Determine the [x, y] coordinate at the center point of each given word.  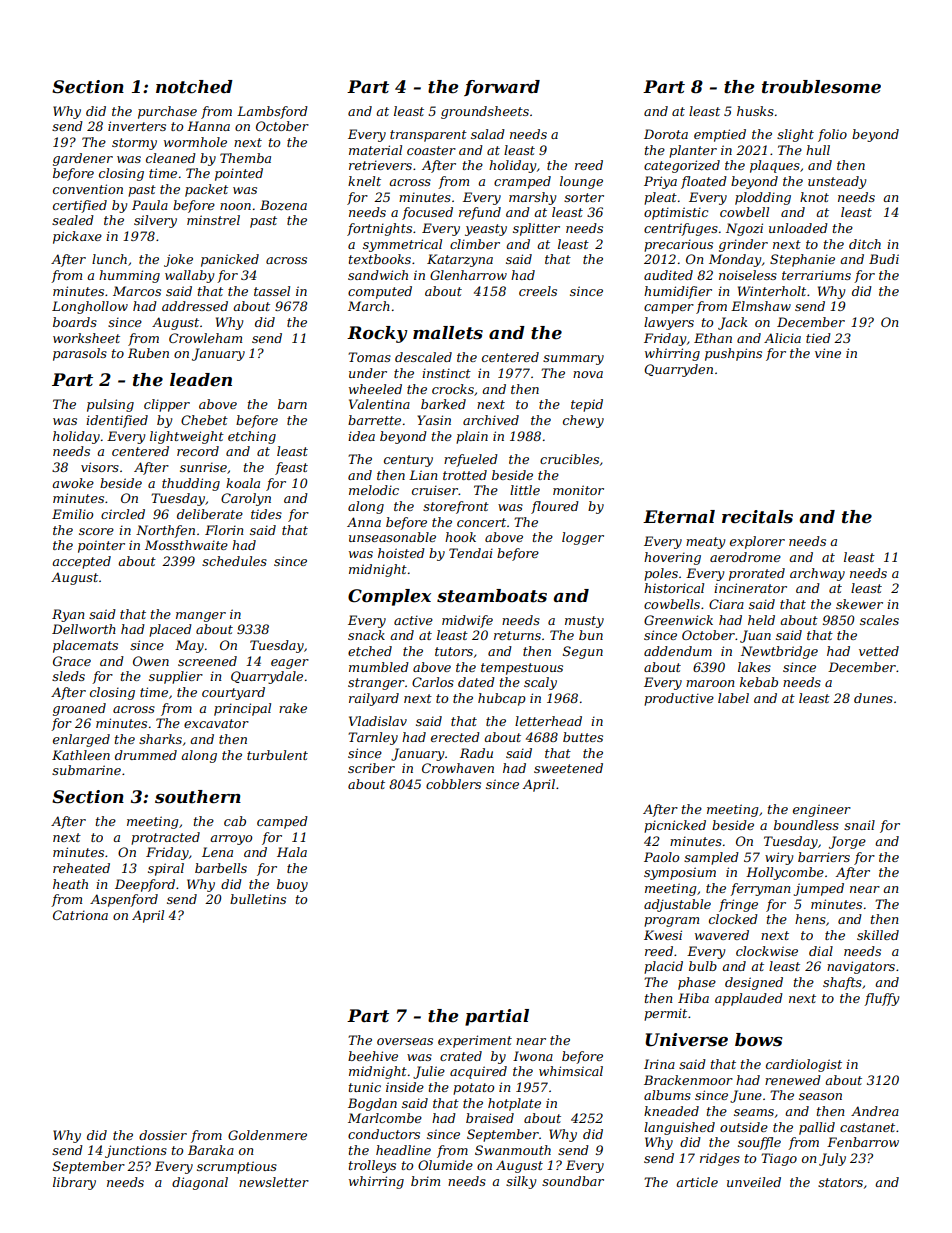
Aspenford [124, 900]
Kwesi [663, 935]
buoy [292, 885]
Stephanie [802, 260]
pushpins [733, 354]
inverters [137, 126]
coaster [431, 150]
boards [75, 322]
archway [817, 574]
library [74, 1183]
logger [583, 538]
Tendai [471, 553]
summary [573, 360]
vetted [879, 651]
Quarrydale [267, 677]
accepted [81, 562]
